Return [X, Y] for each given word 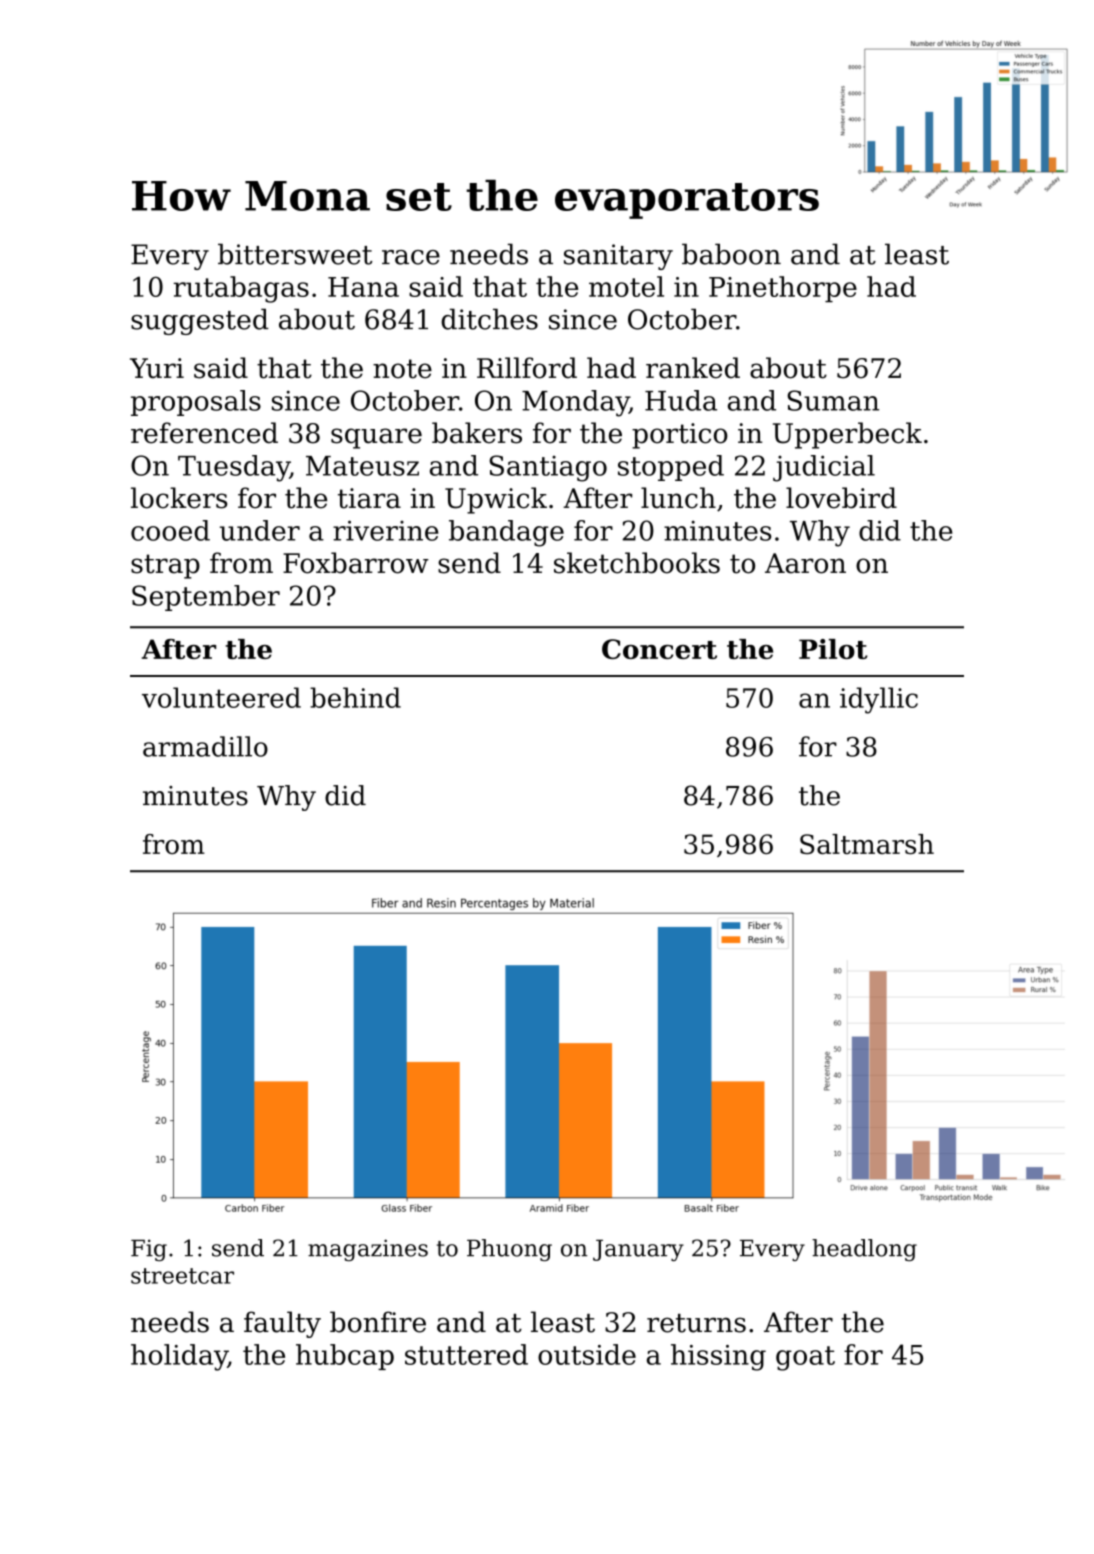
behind [355, 697]
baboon [731, 254]
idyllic [879, 700]
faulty [282, 1324]
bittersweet [295, 254]
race [411, 257]
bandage [506, 533]
